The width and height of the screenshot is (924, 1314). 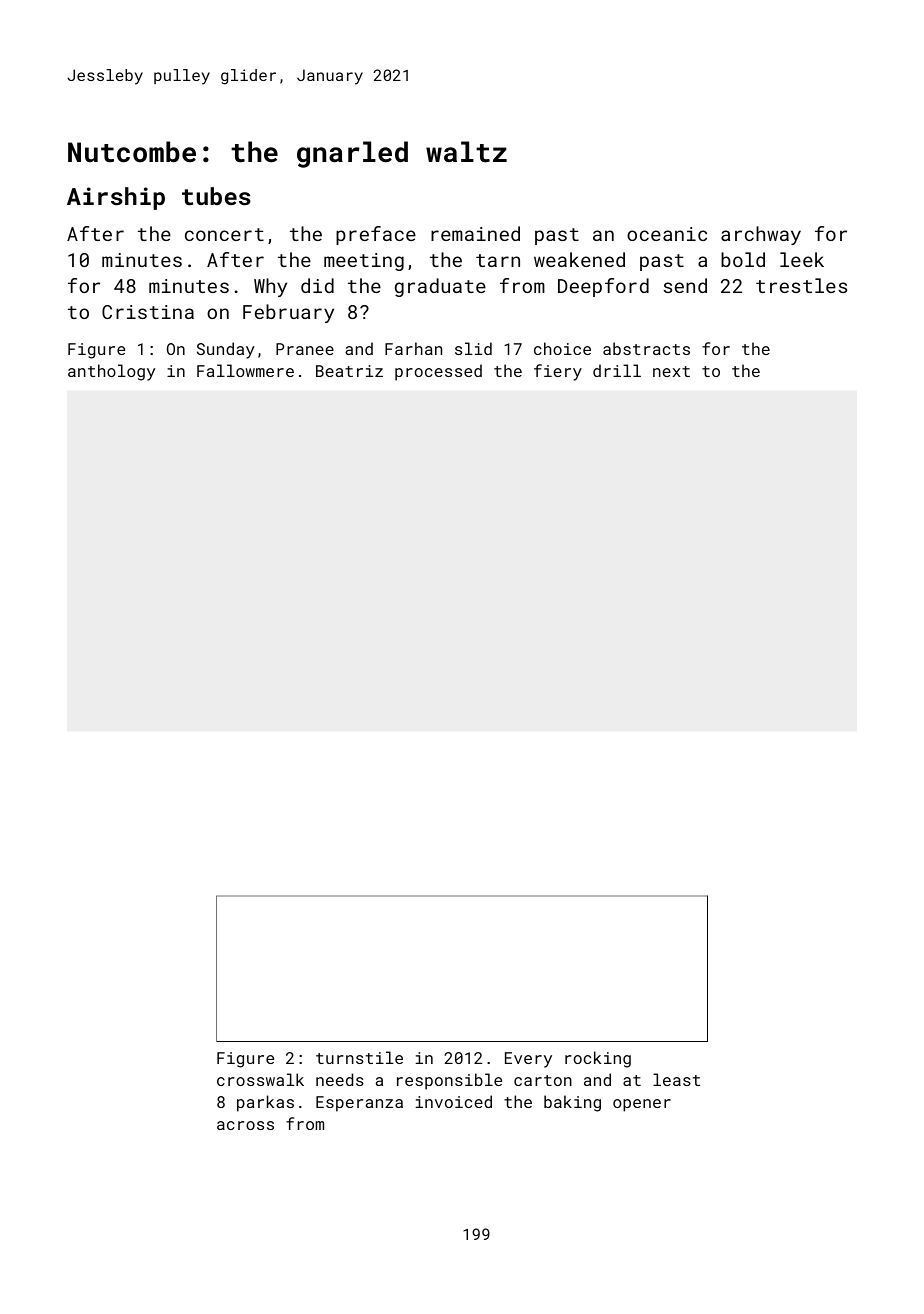 I want to click on leek, so click(x=802, y=259).
